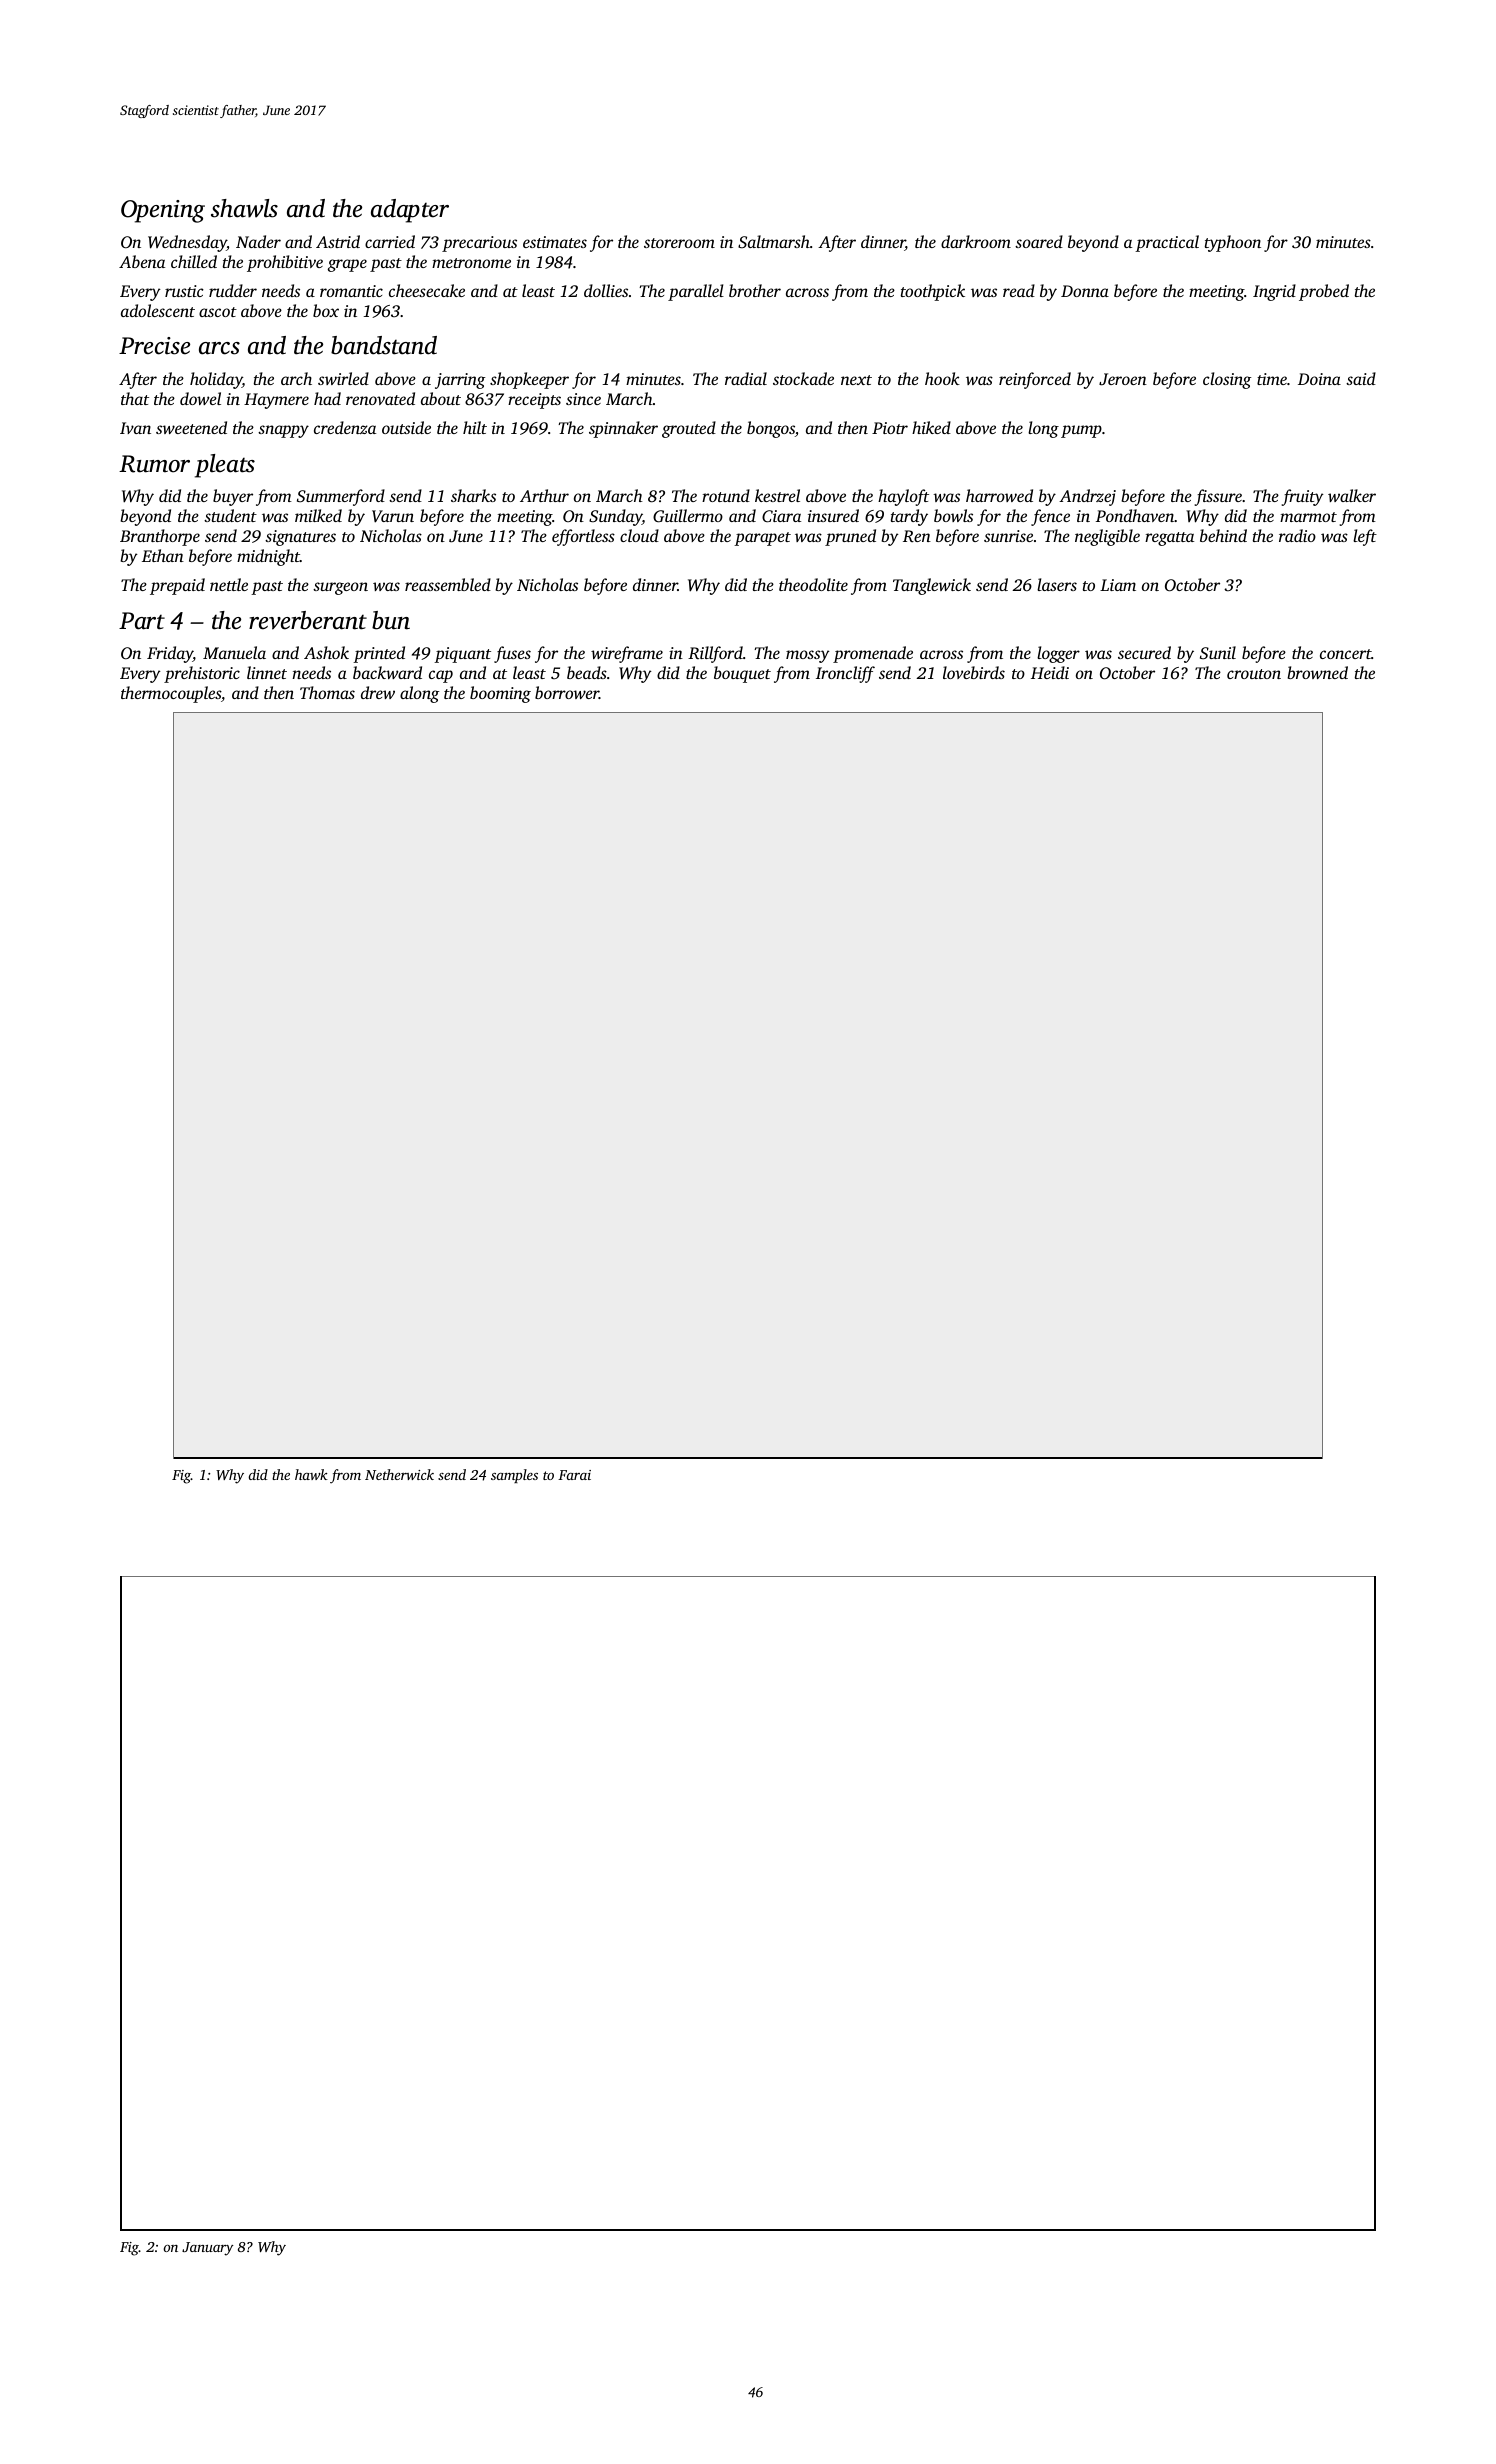 The image size is (1496, 2464). What do you see at coordinates (514, 1476) in the screenshot?
I see `samples` at bounding box center [514, 1476].
